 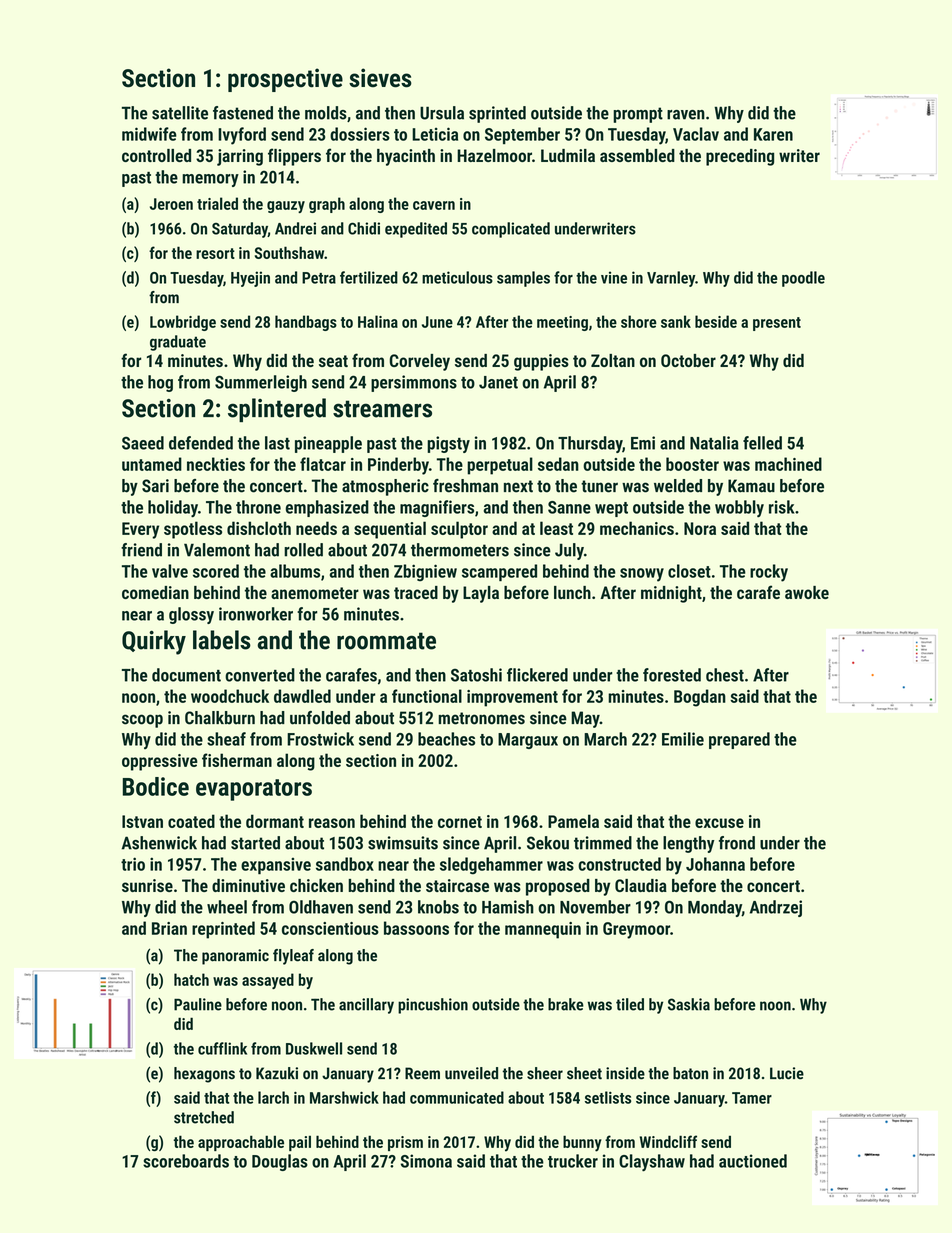 I want to click on hatch, so click(x=191, y=979).
